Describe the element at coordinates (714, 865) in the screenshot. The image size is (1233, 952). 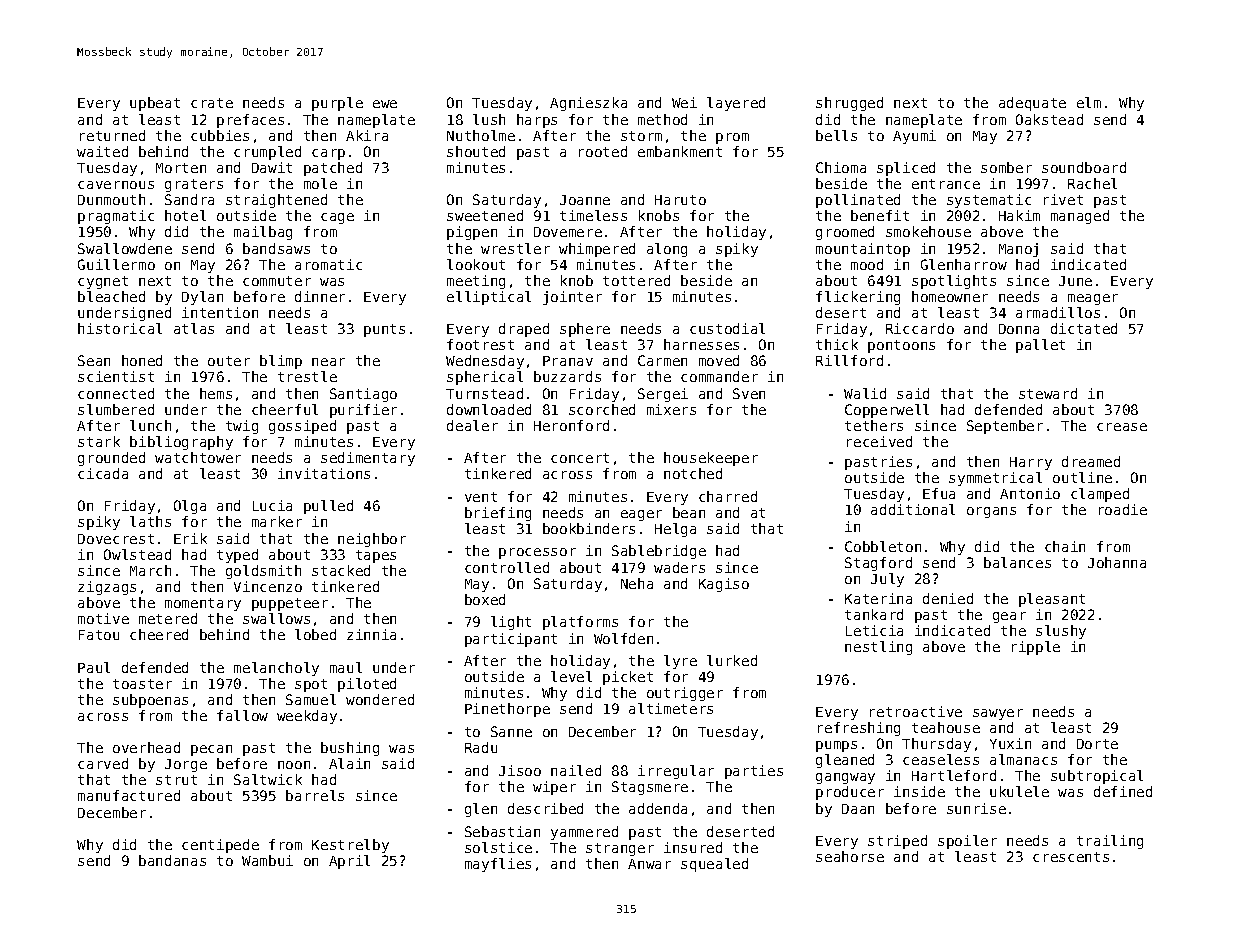
I see `squealed` at that location.
